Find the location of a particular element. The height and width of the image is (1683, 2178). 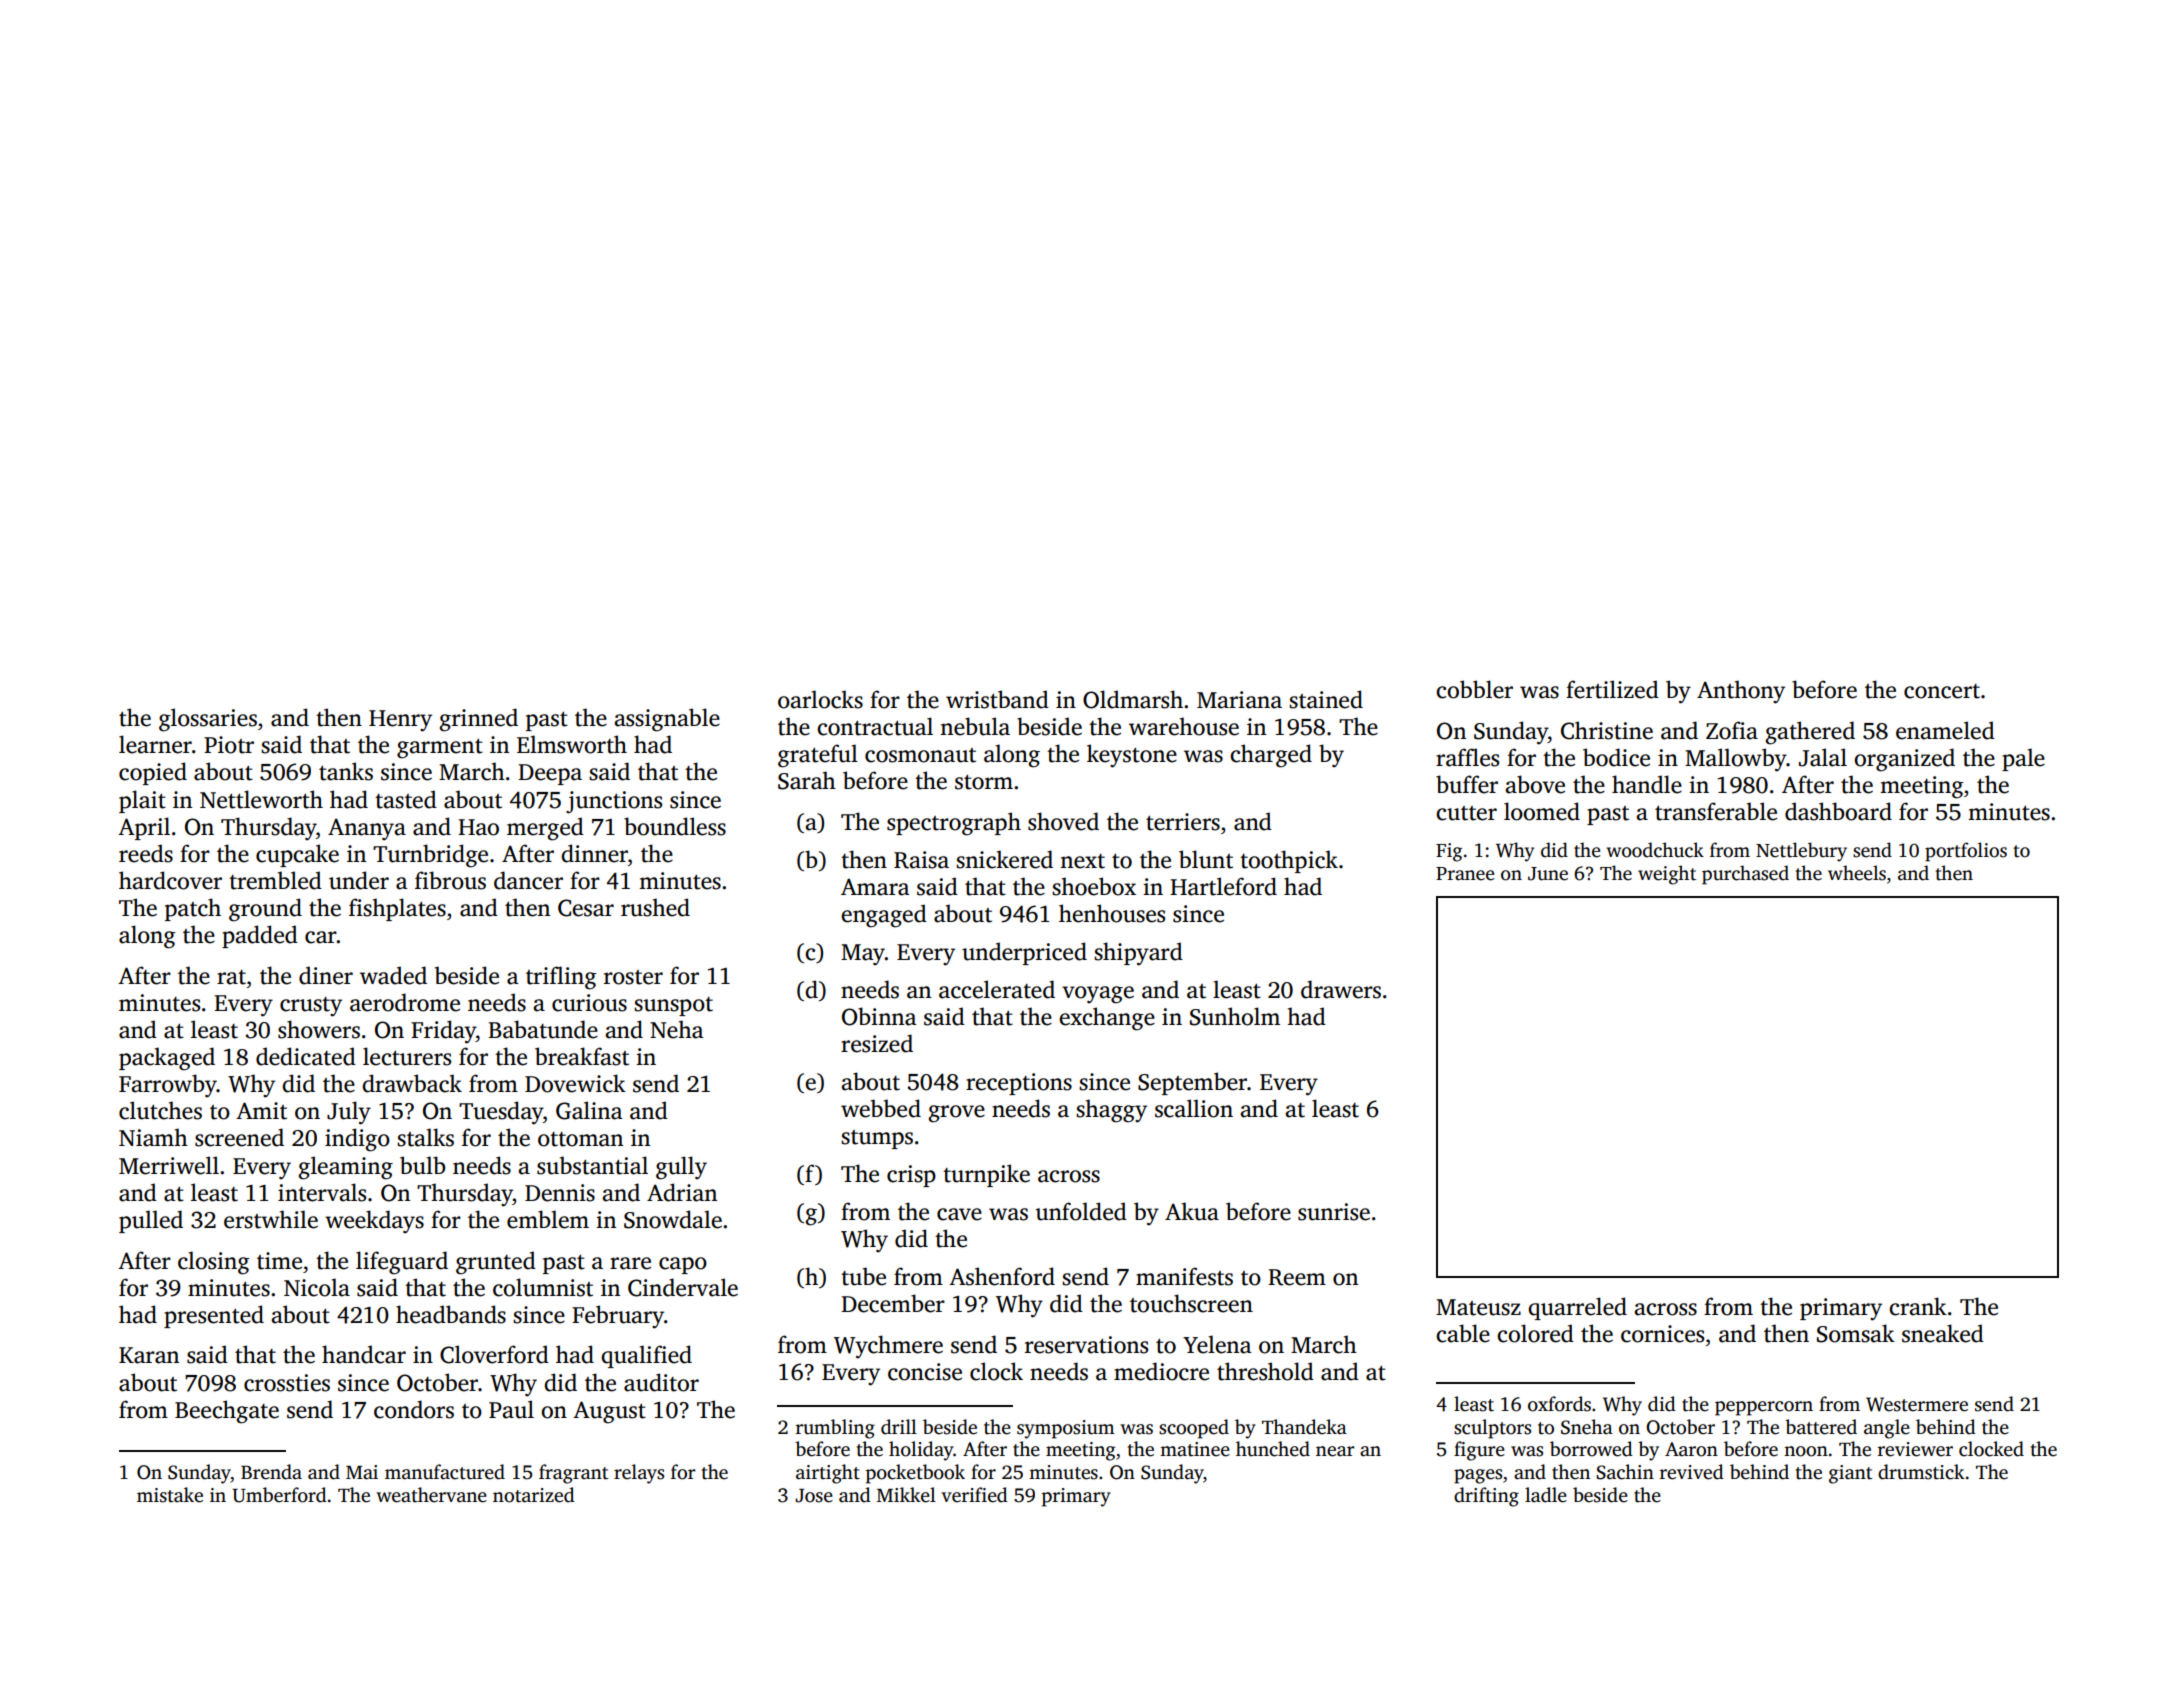

hardcover is located at coordinates (170, 880).
